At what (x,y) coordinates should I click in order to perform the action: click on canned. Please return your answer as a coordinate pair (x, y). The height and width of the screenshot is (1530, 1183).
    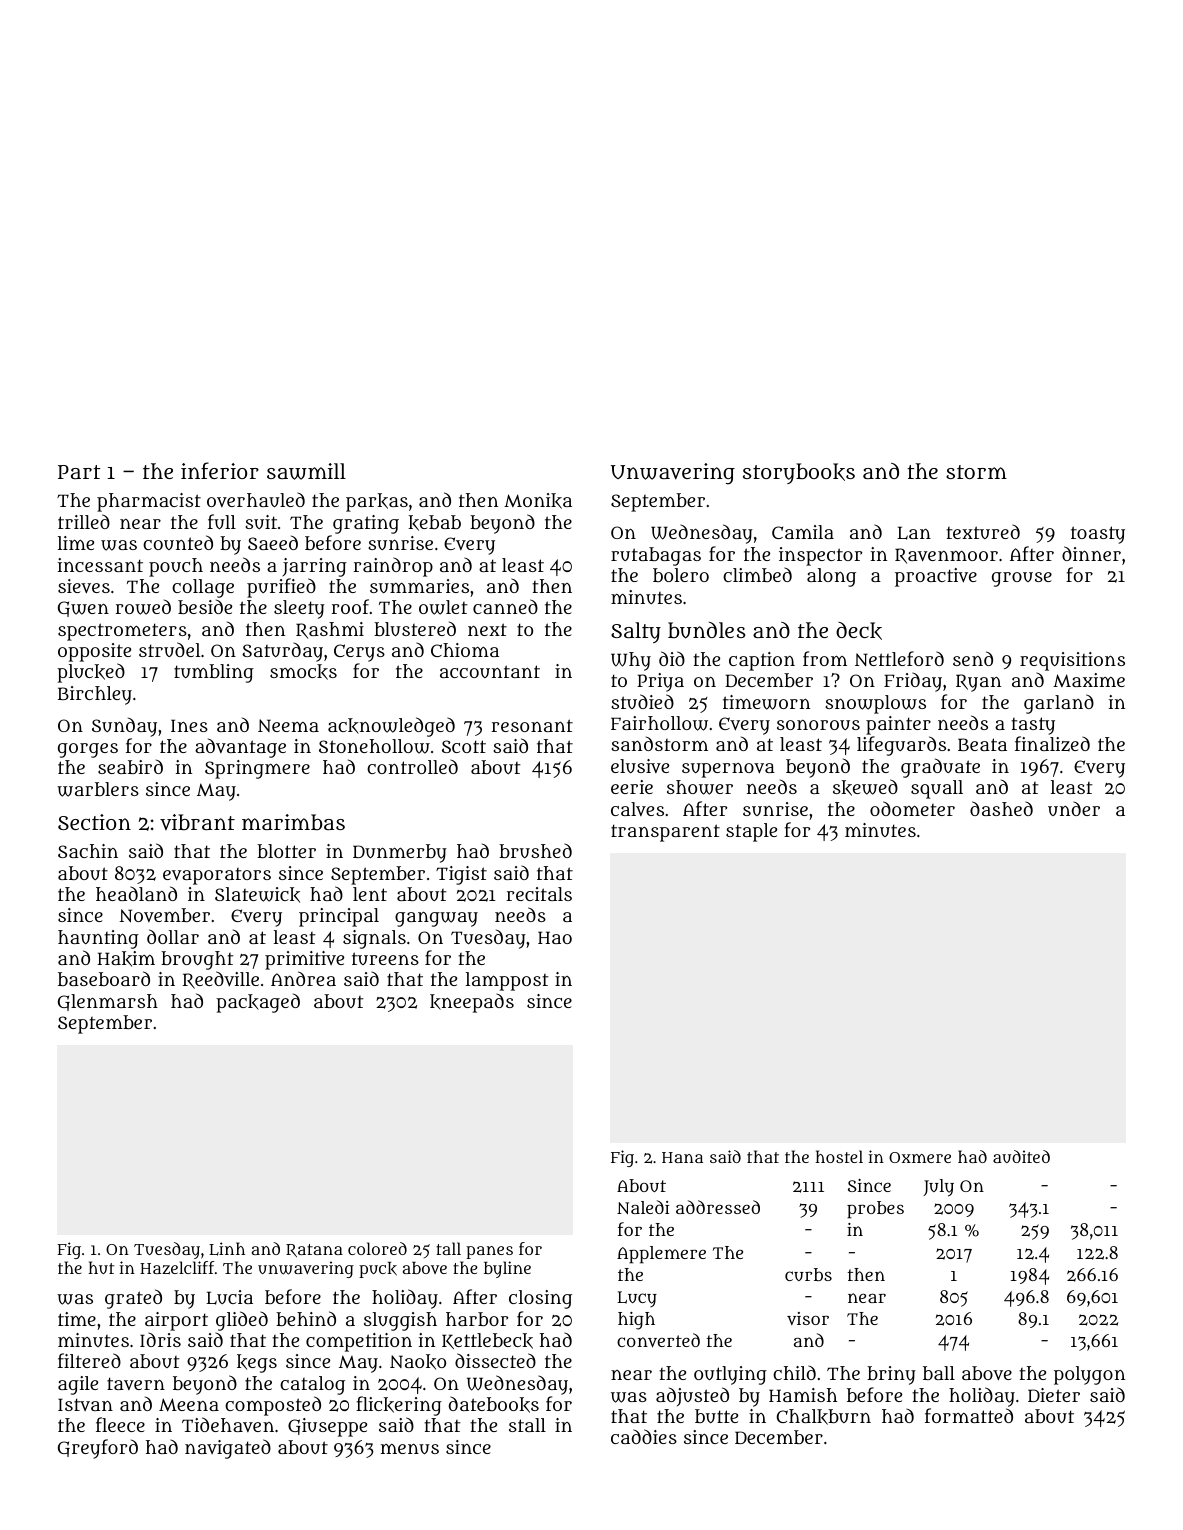
    Looking at the image, I should click on (505, 606).
